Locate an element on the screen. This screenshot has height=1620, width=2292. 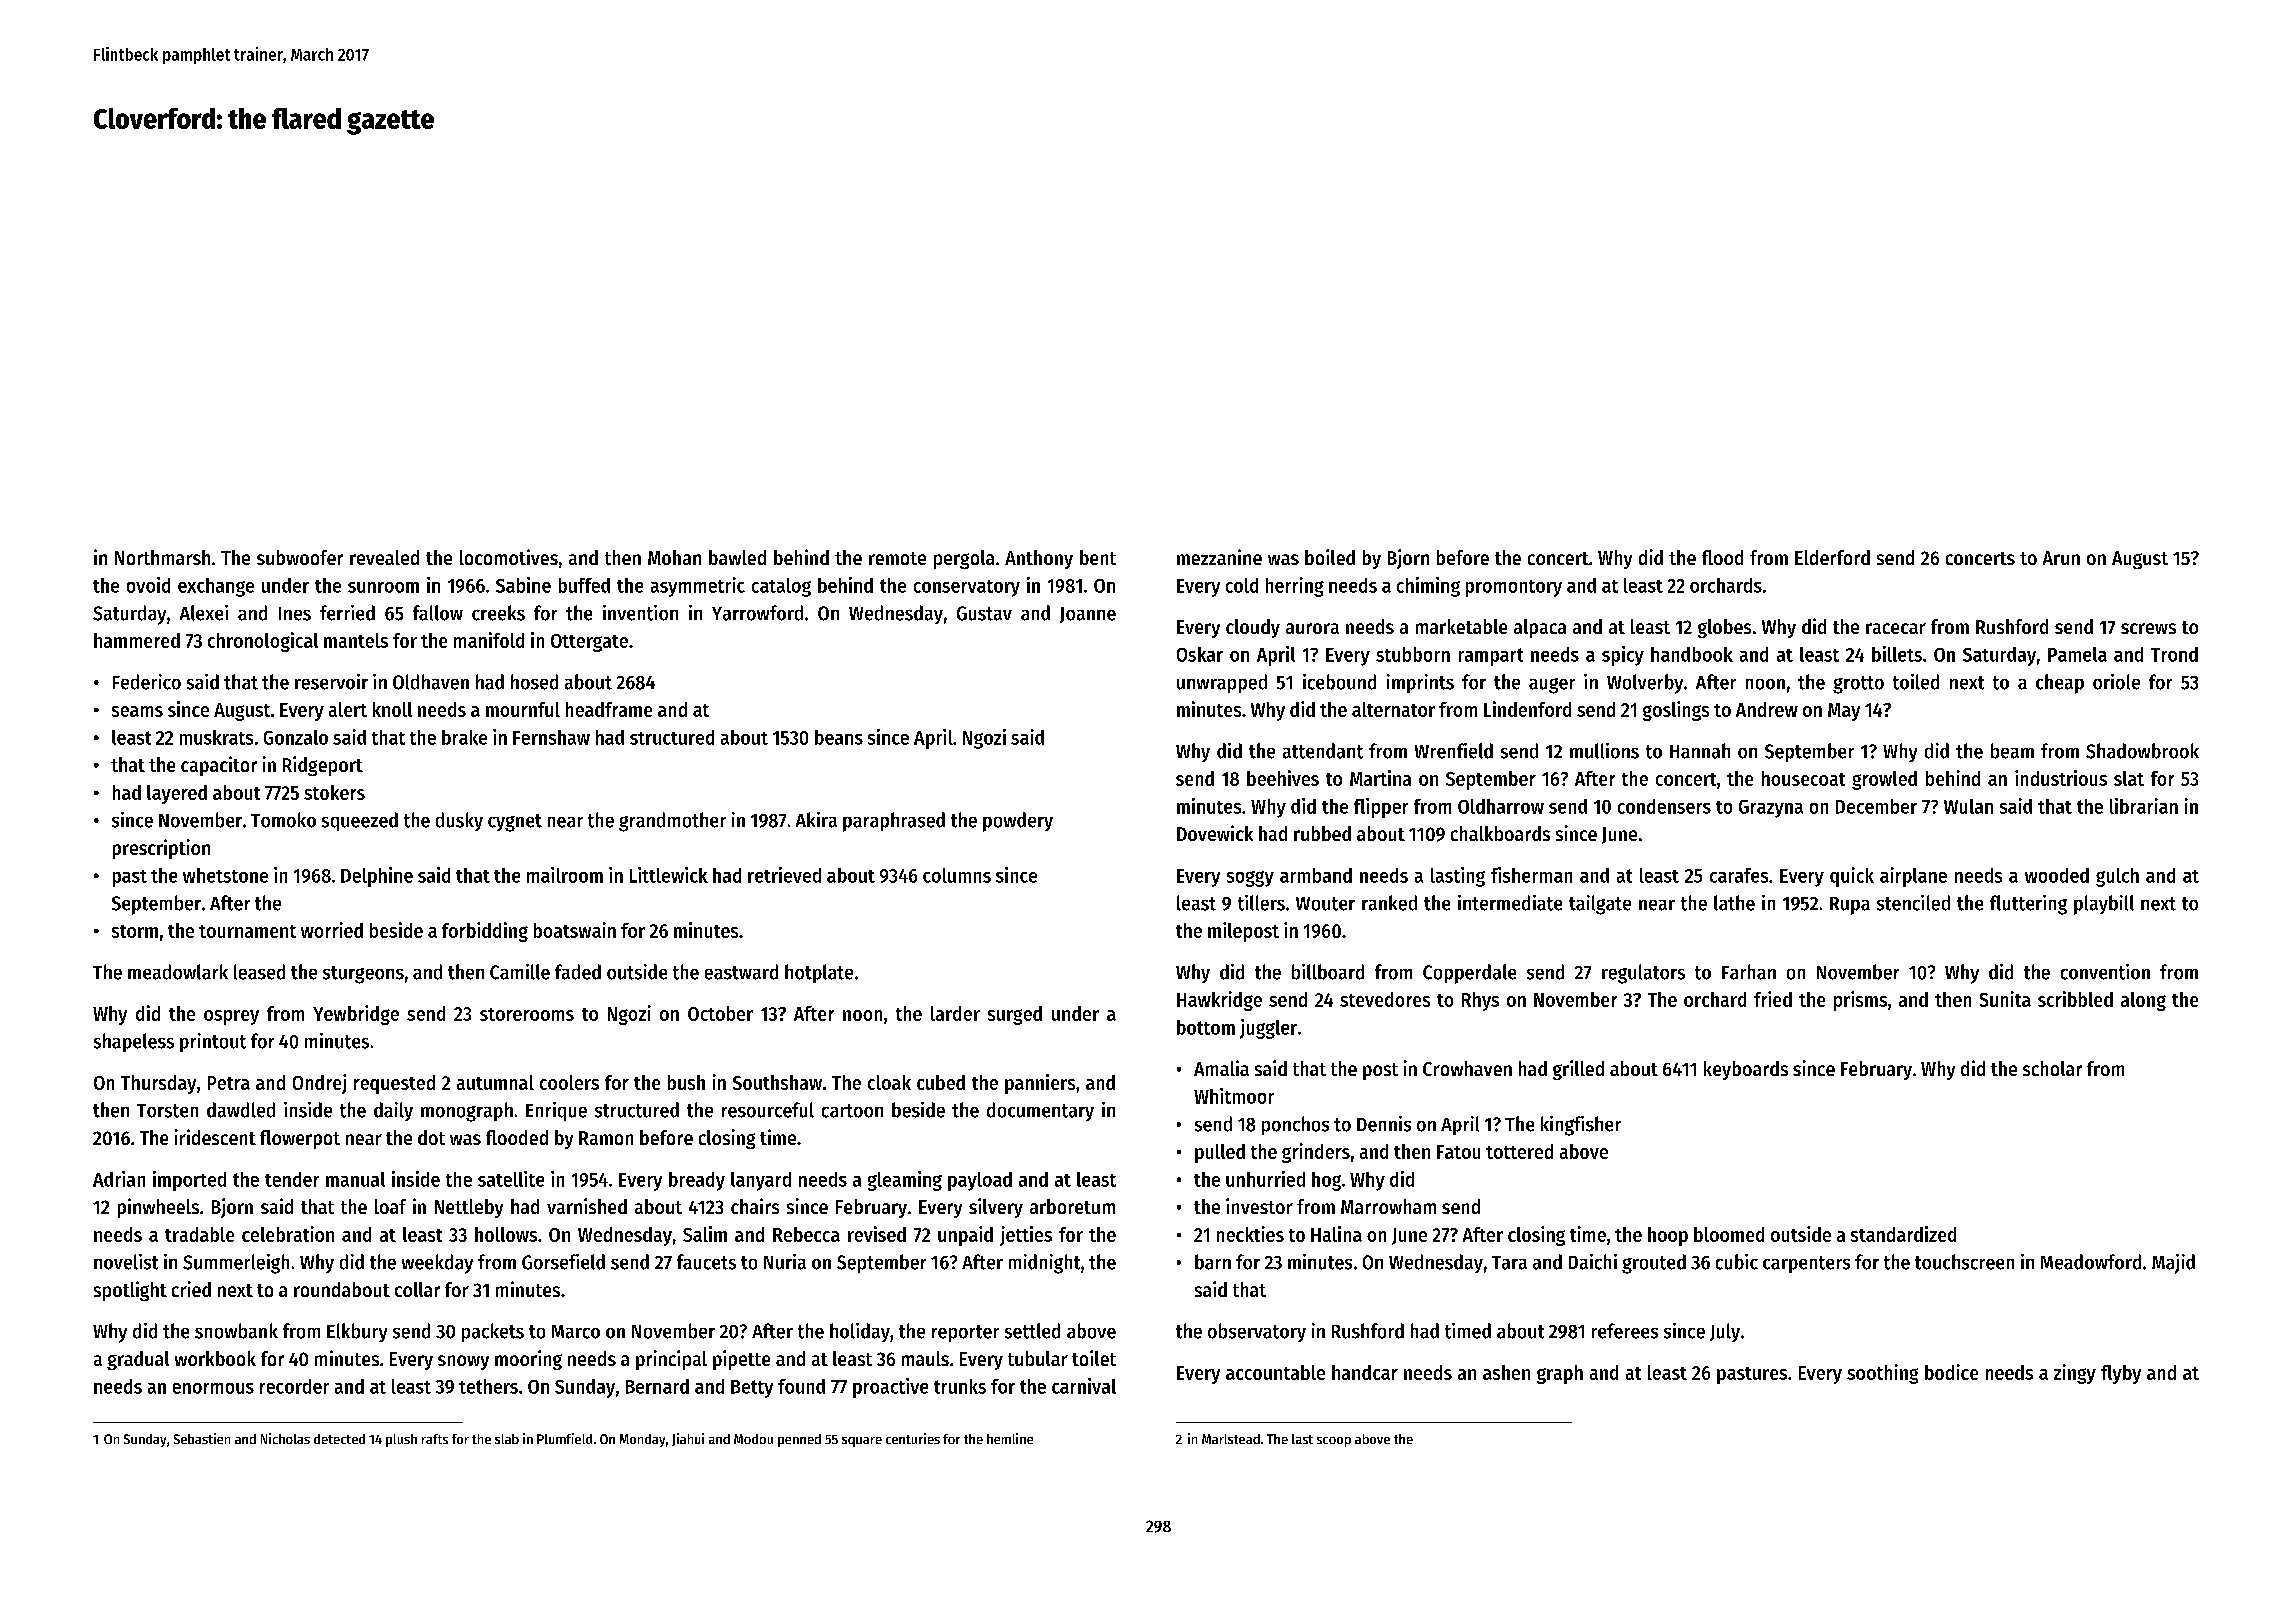
mezzanine is located at coordinates (1219, 557).
